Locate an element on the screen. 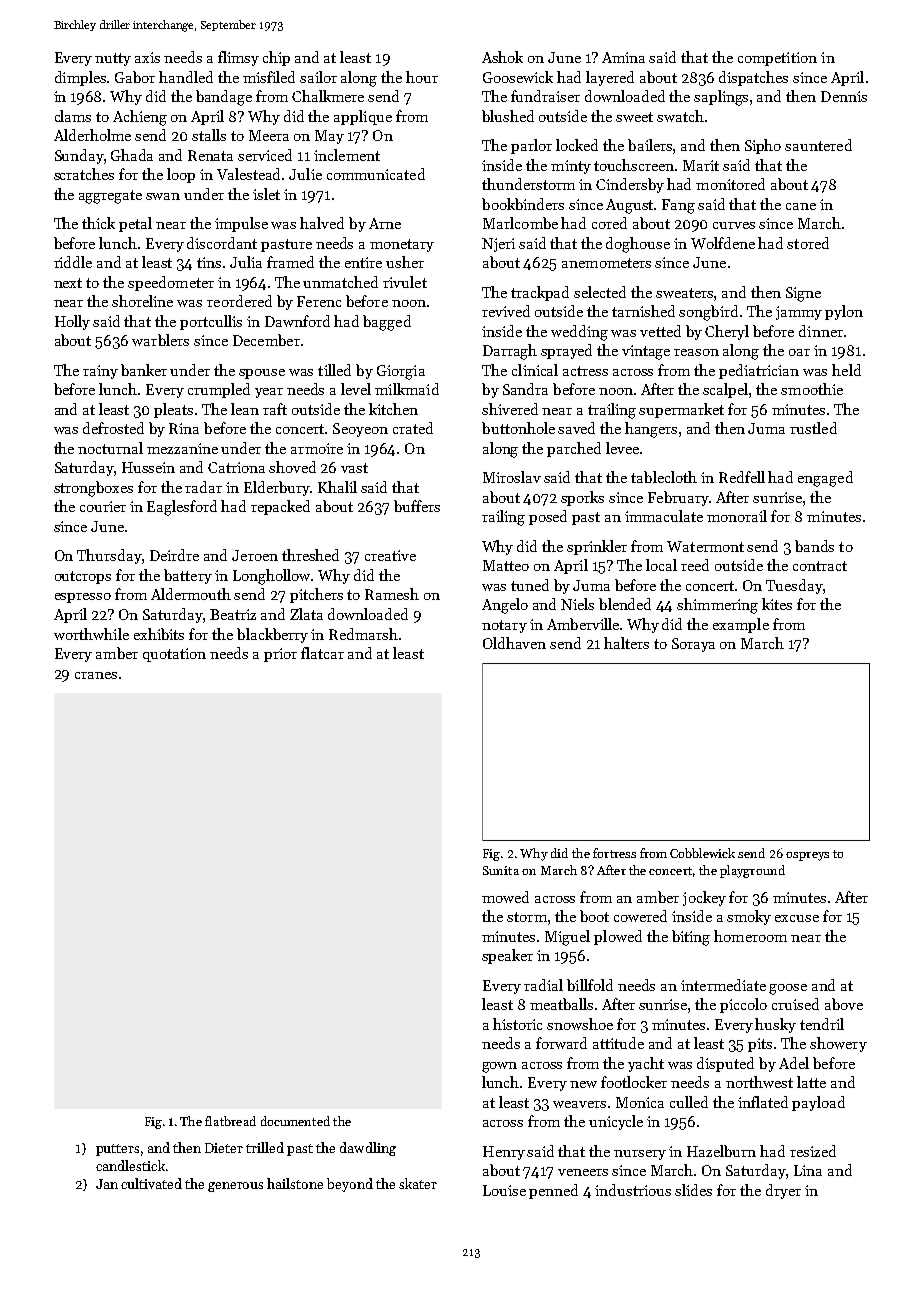 This screenshot has width=924, height=1308. documented is located at coordinates (295, 1121).
